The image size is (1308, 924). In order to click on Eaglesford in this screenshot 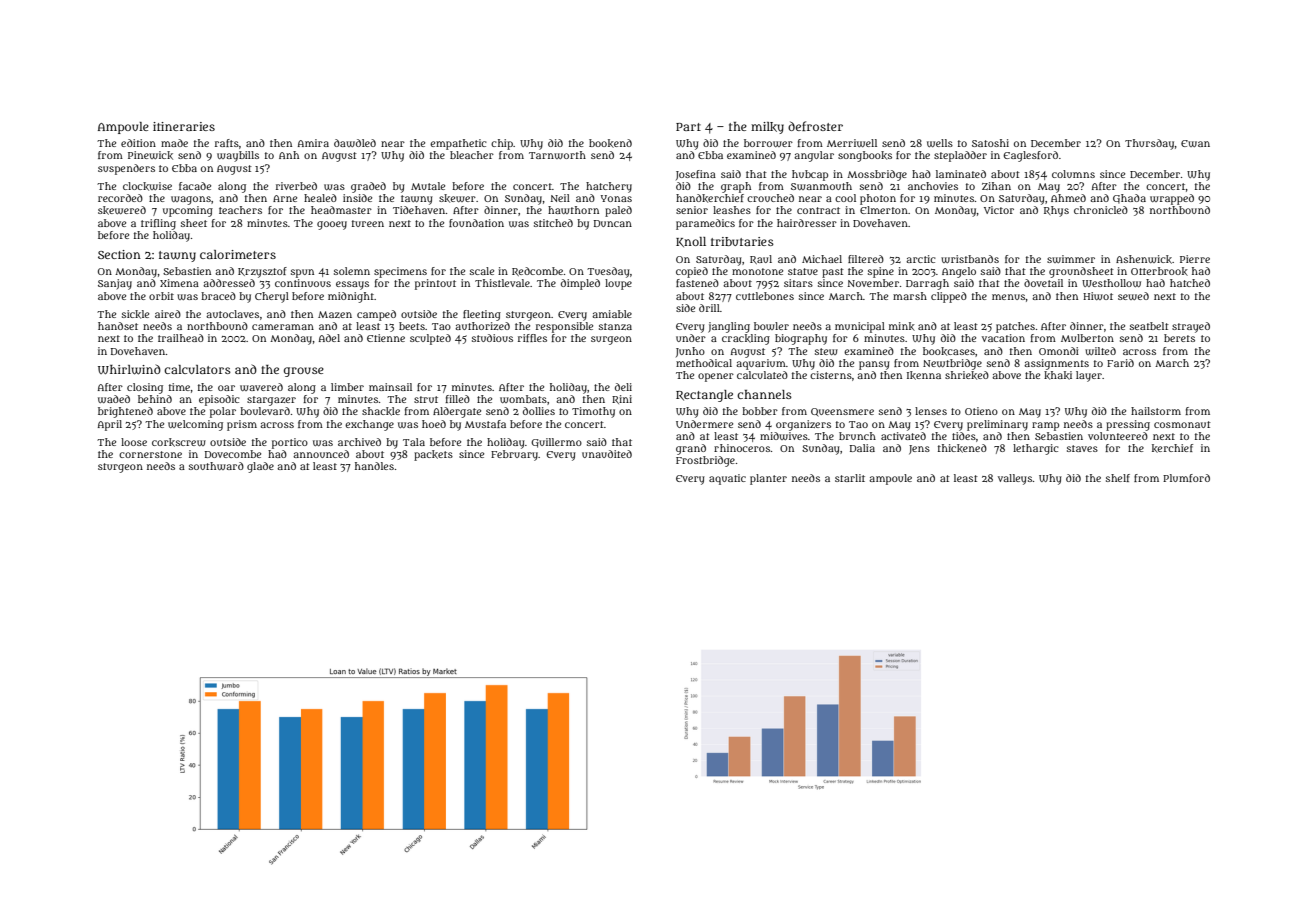, I will do `click(1030, 156)`.
